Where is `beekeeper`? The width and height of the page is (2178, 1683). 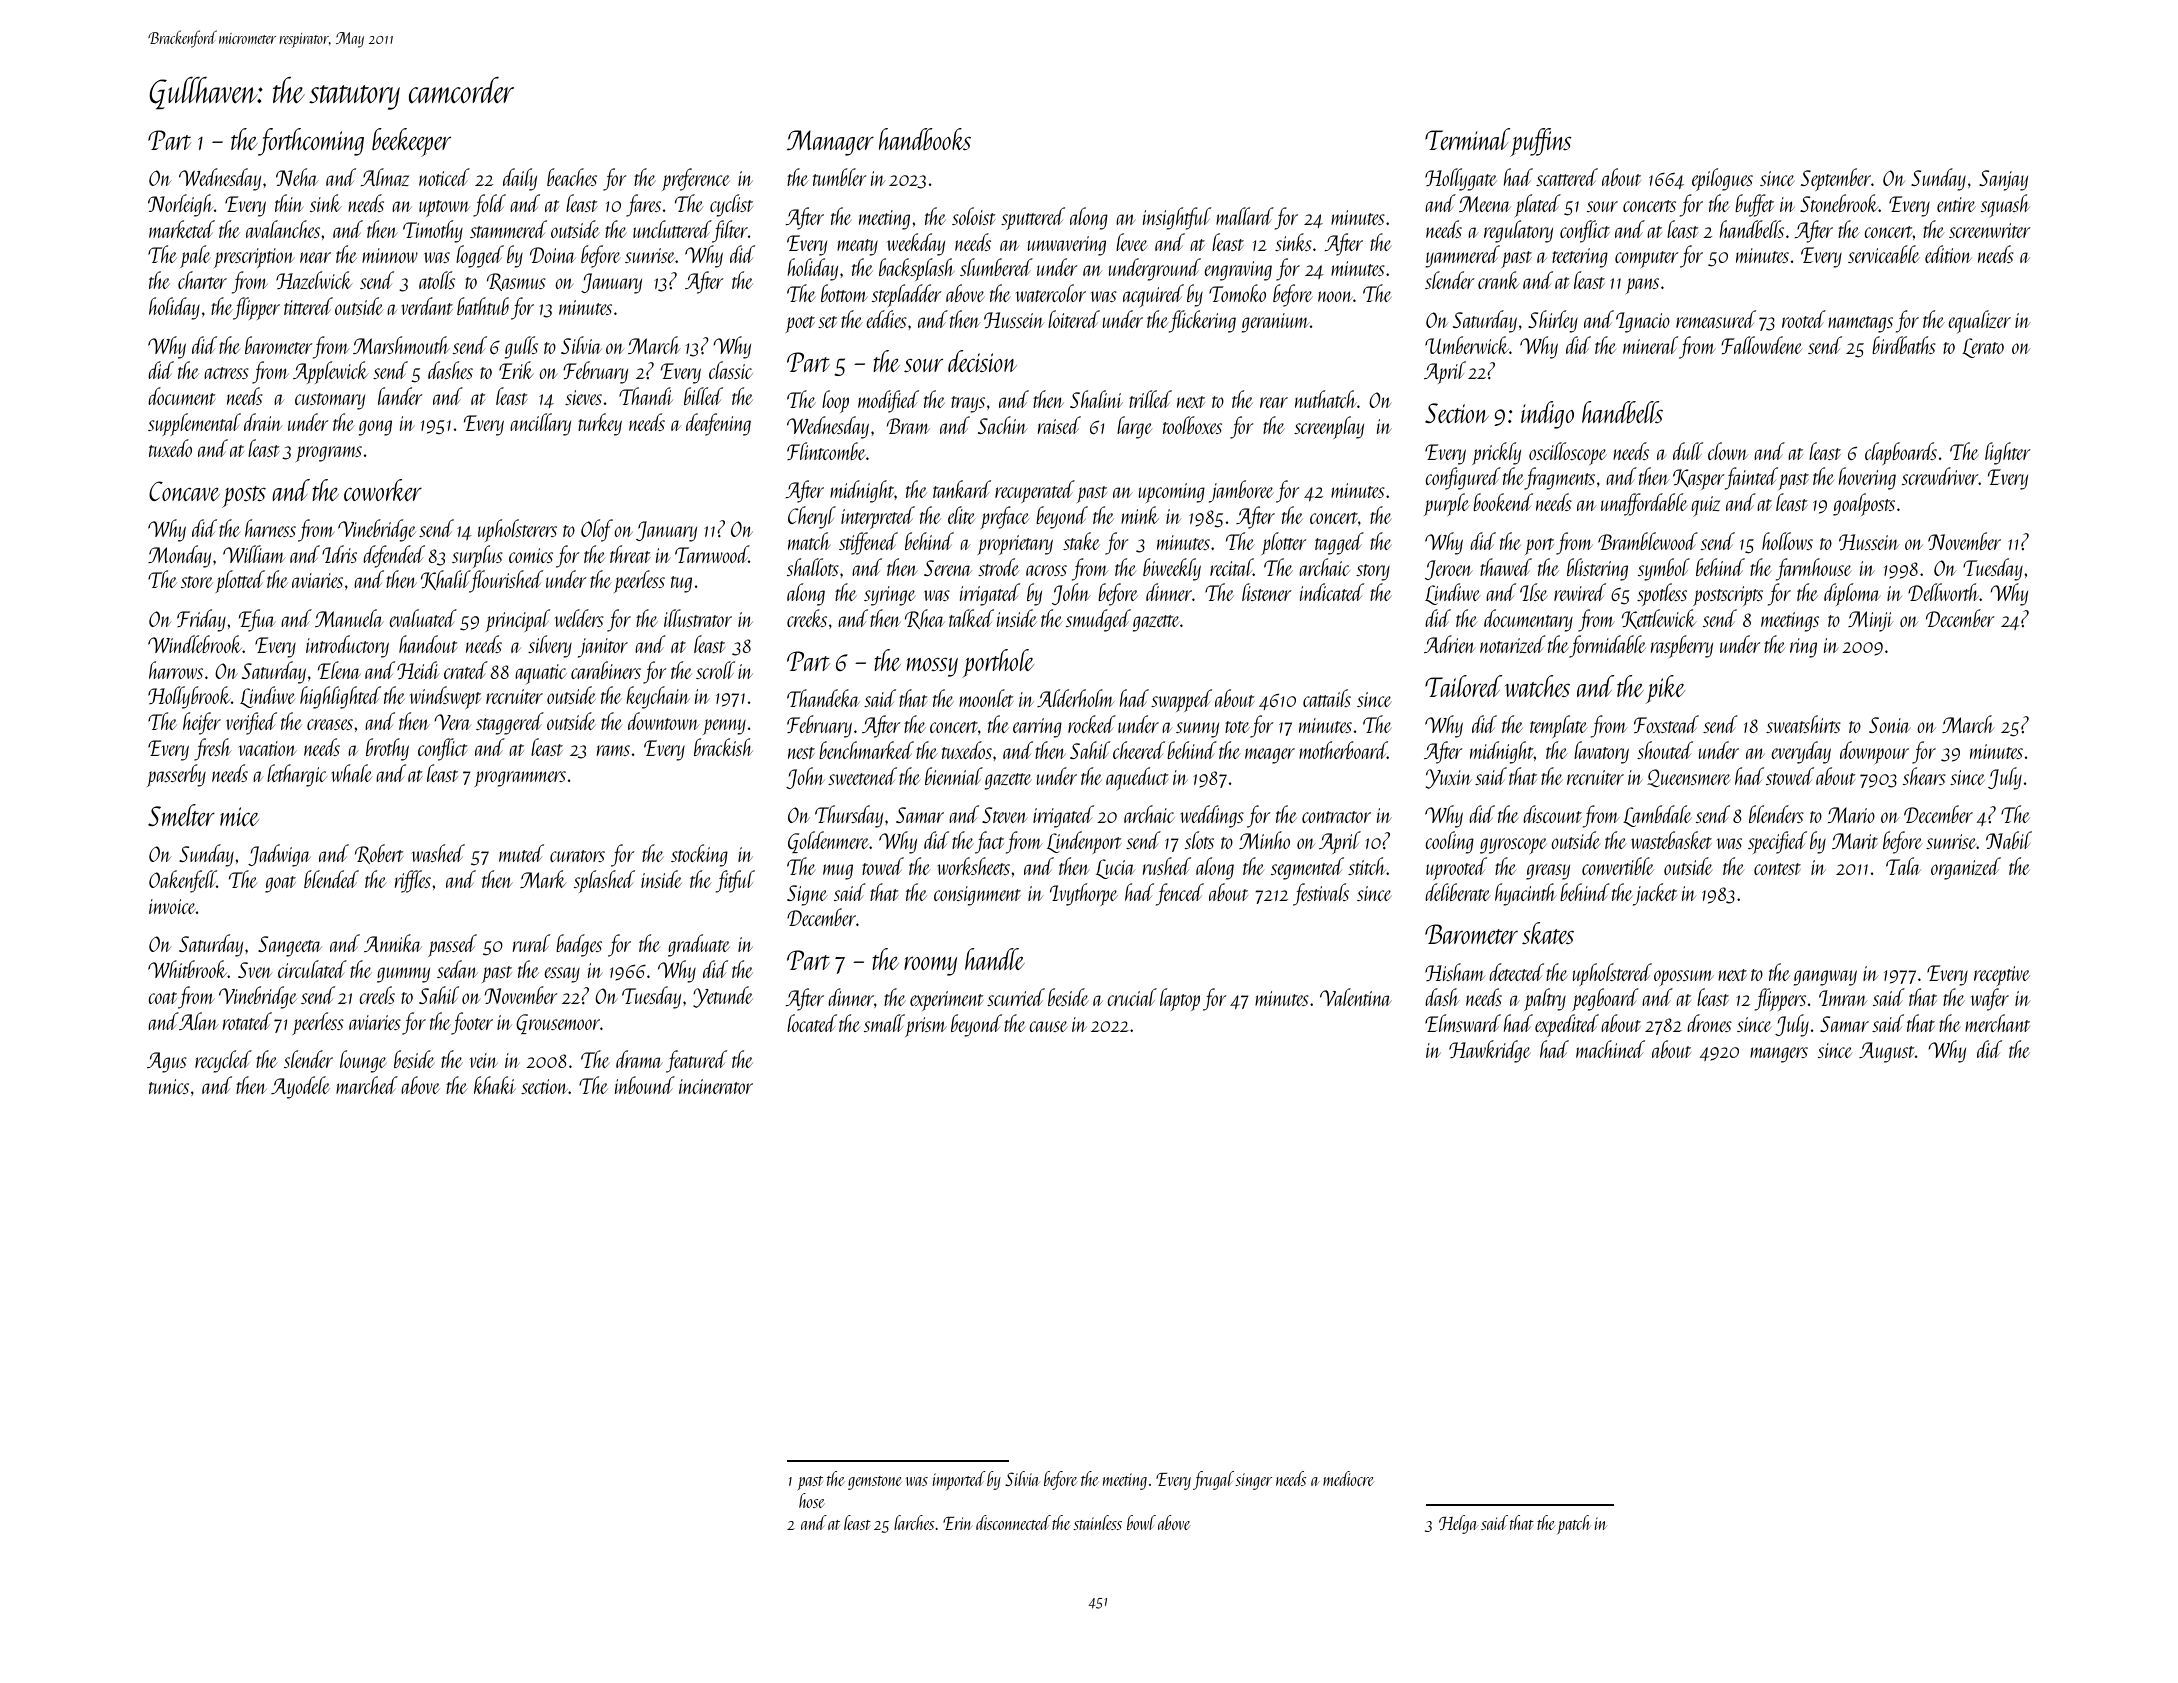 beekeeper is located at coordinates (411, 142).
